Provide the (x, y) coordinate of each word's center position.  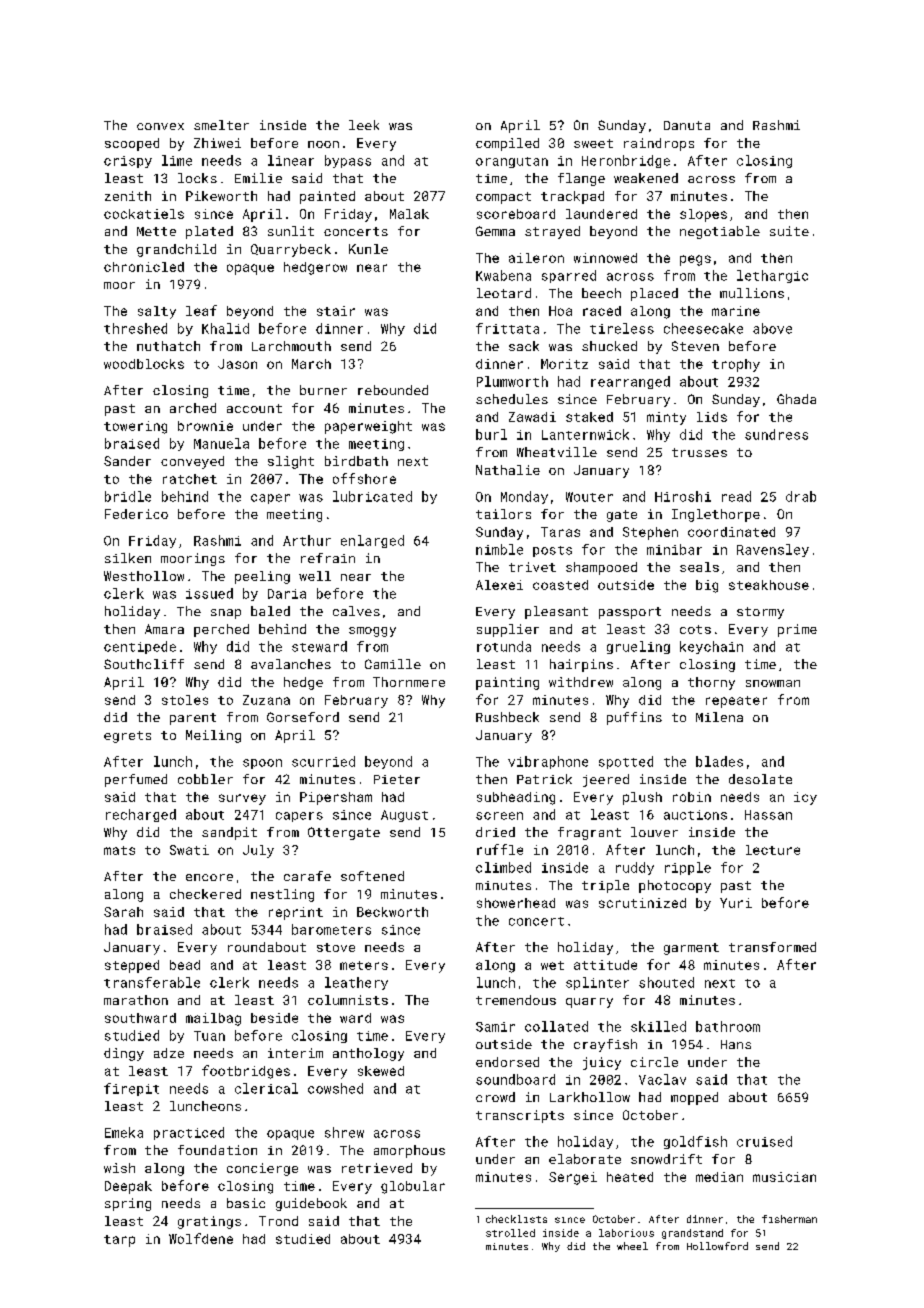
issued (209, 593)
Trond (278, 1221)
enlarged (372, 541)
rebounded (393, 390)
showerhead (516, 903)
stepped (132, 966)
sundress (776, 434)
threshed (135, 328)
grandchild (176, 250)
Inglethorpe (716, 515)
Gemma (495, 231)
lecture (773, 850)
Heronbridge (626, 161)
